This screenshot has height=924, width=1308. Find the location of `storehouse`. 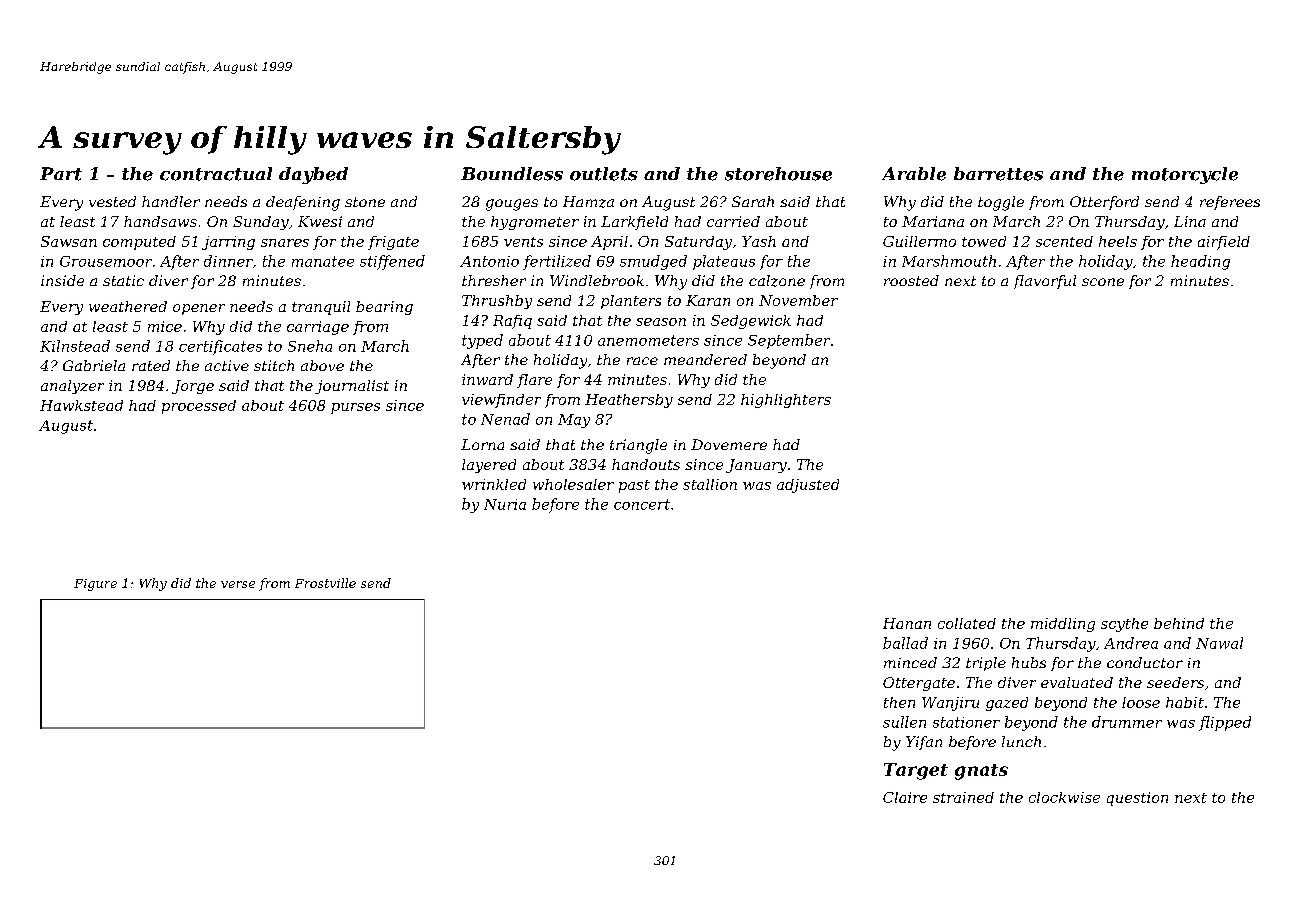

storehouse is located at coordinates (778, 174).
